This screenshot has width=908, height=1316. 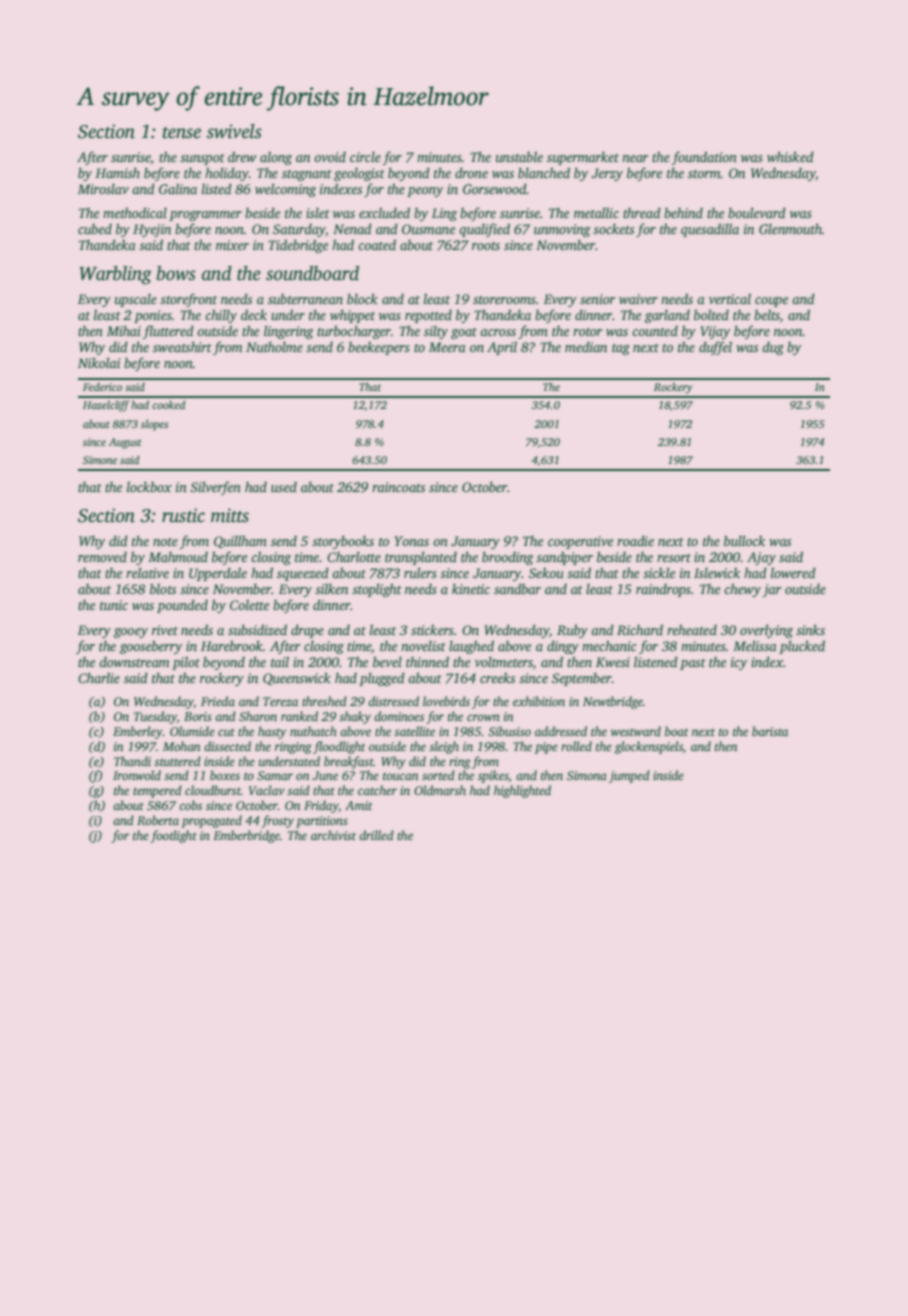 I want to click on tense, so click(x=182, y=133).
